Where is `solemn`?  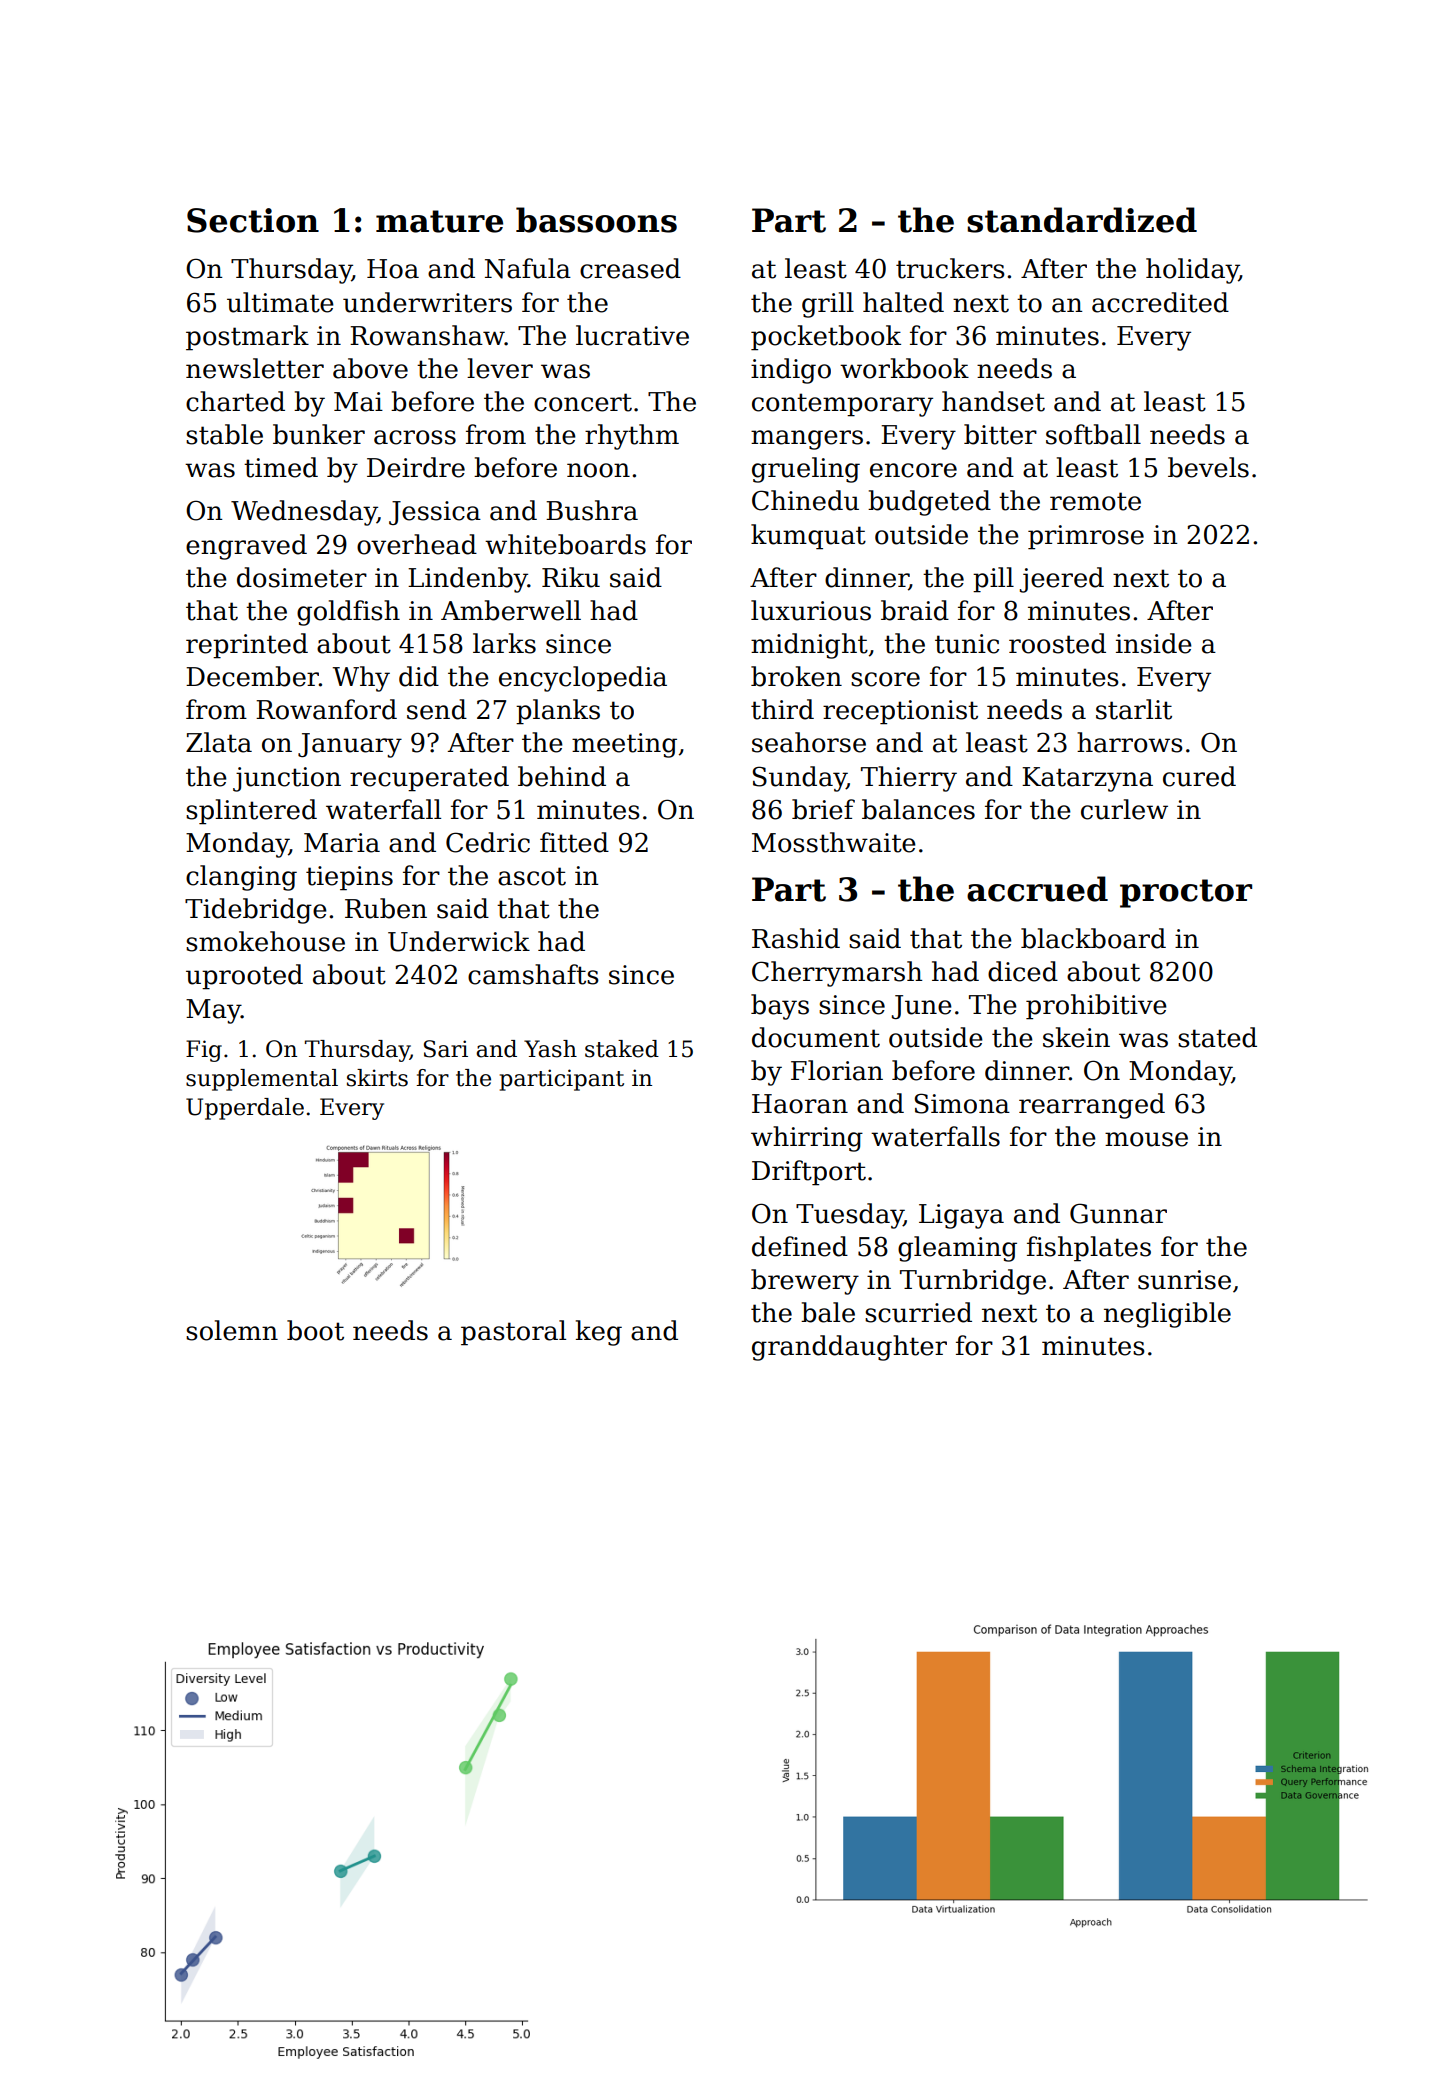 solemn is located at coordinates (232, 1330).
